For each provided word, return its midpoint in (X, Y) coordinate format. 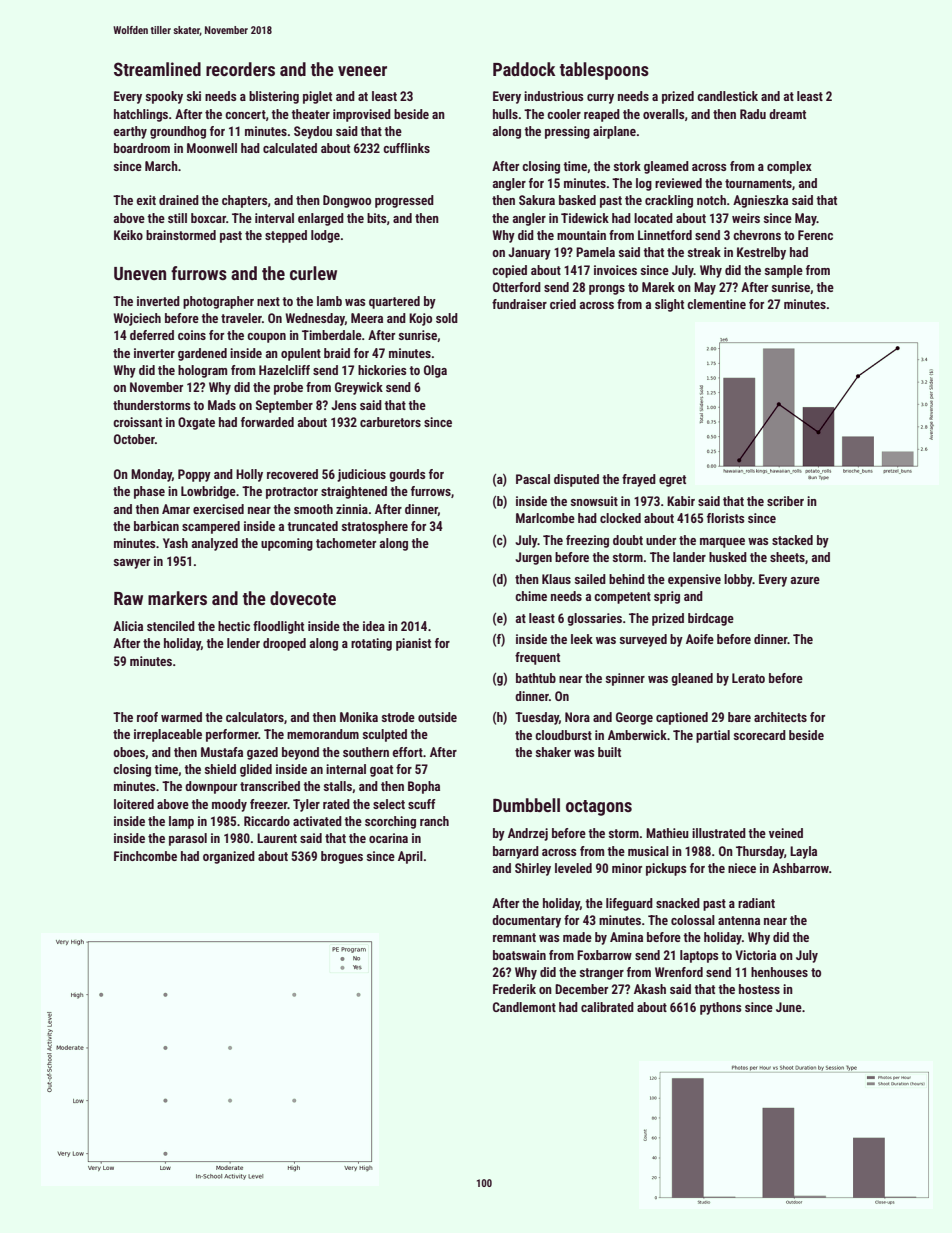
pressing (567, 132)
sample (784, 271)
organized (229, 857)
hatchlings (141, 115)
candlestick (727, 96)
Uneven (140, 273)
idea (374, 626)
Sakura (537, 200)
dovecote (303, 598)
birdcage (711, 619)
